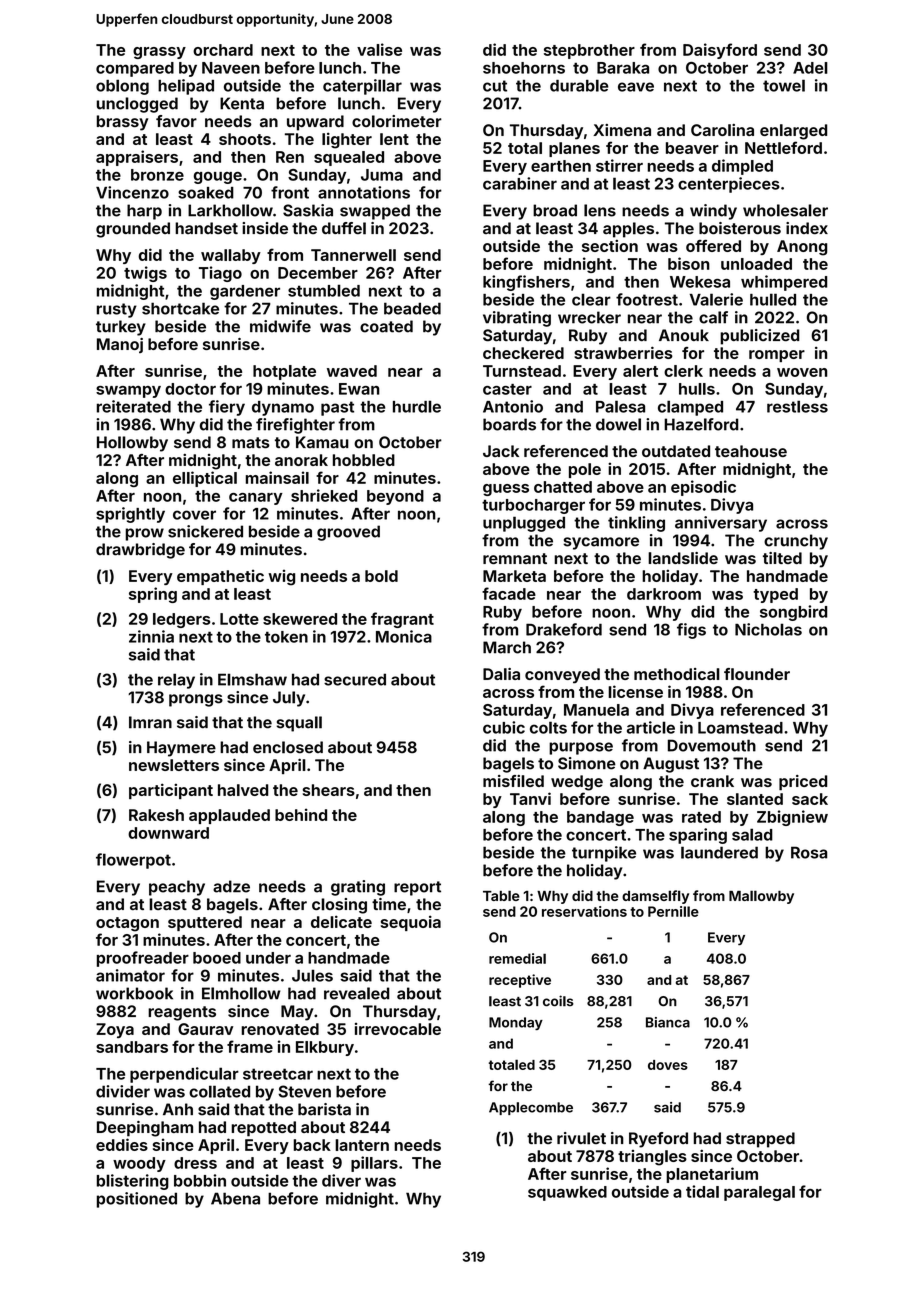  Describe the element at coordinates (381, 576) in the screenshot. I see `bold` at that location.
